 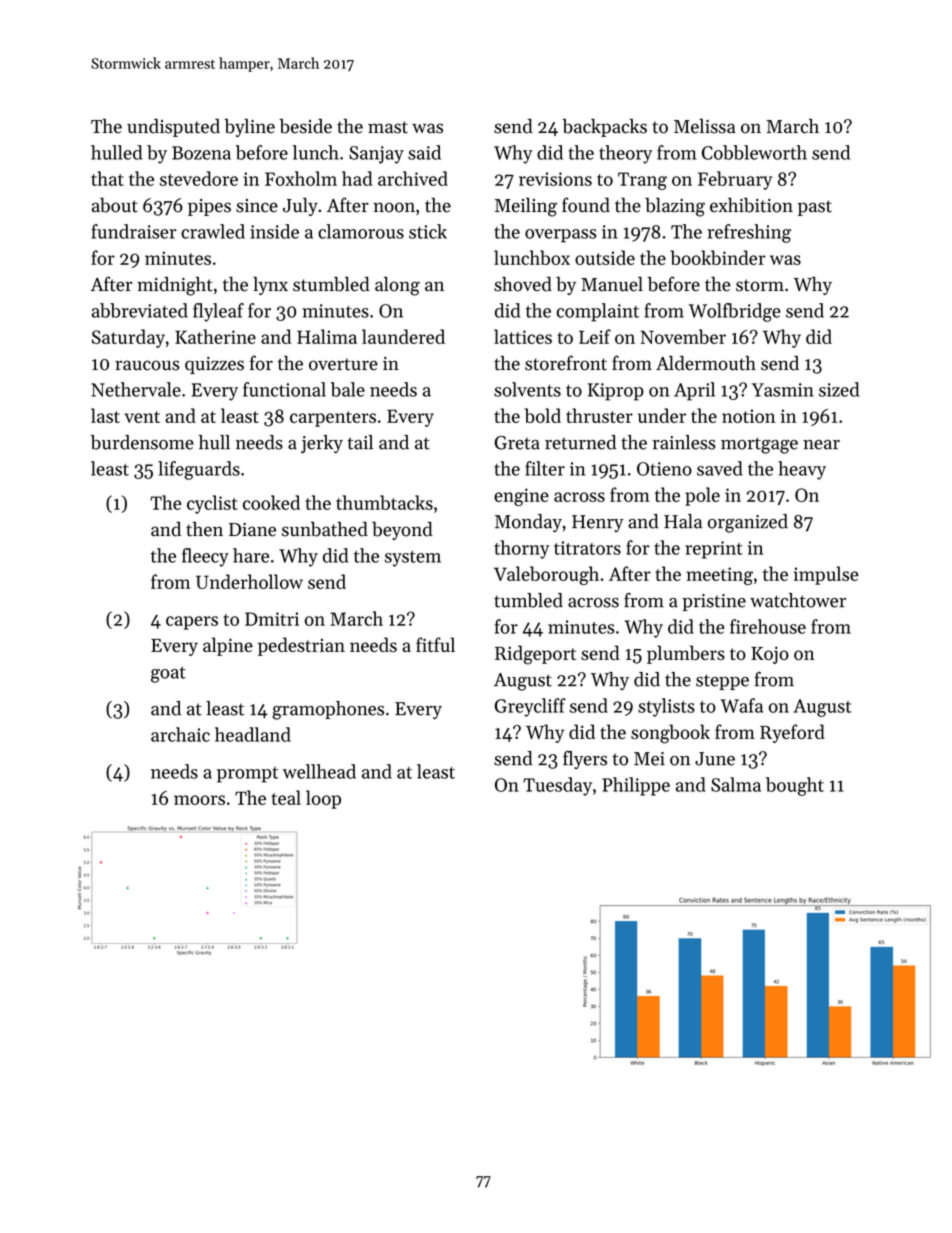 What do you see at coordinates (284, 389) in the document?
I see `functional` at bounding box center [284, 389].
